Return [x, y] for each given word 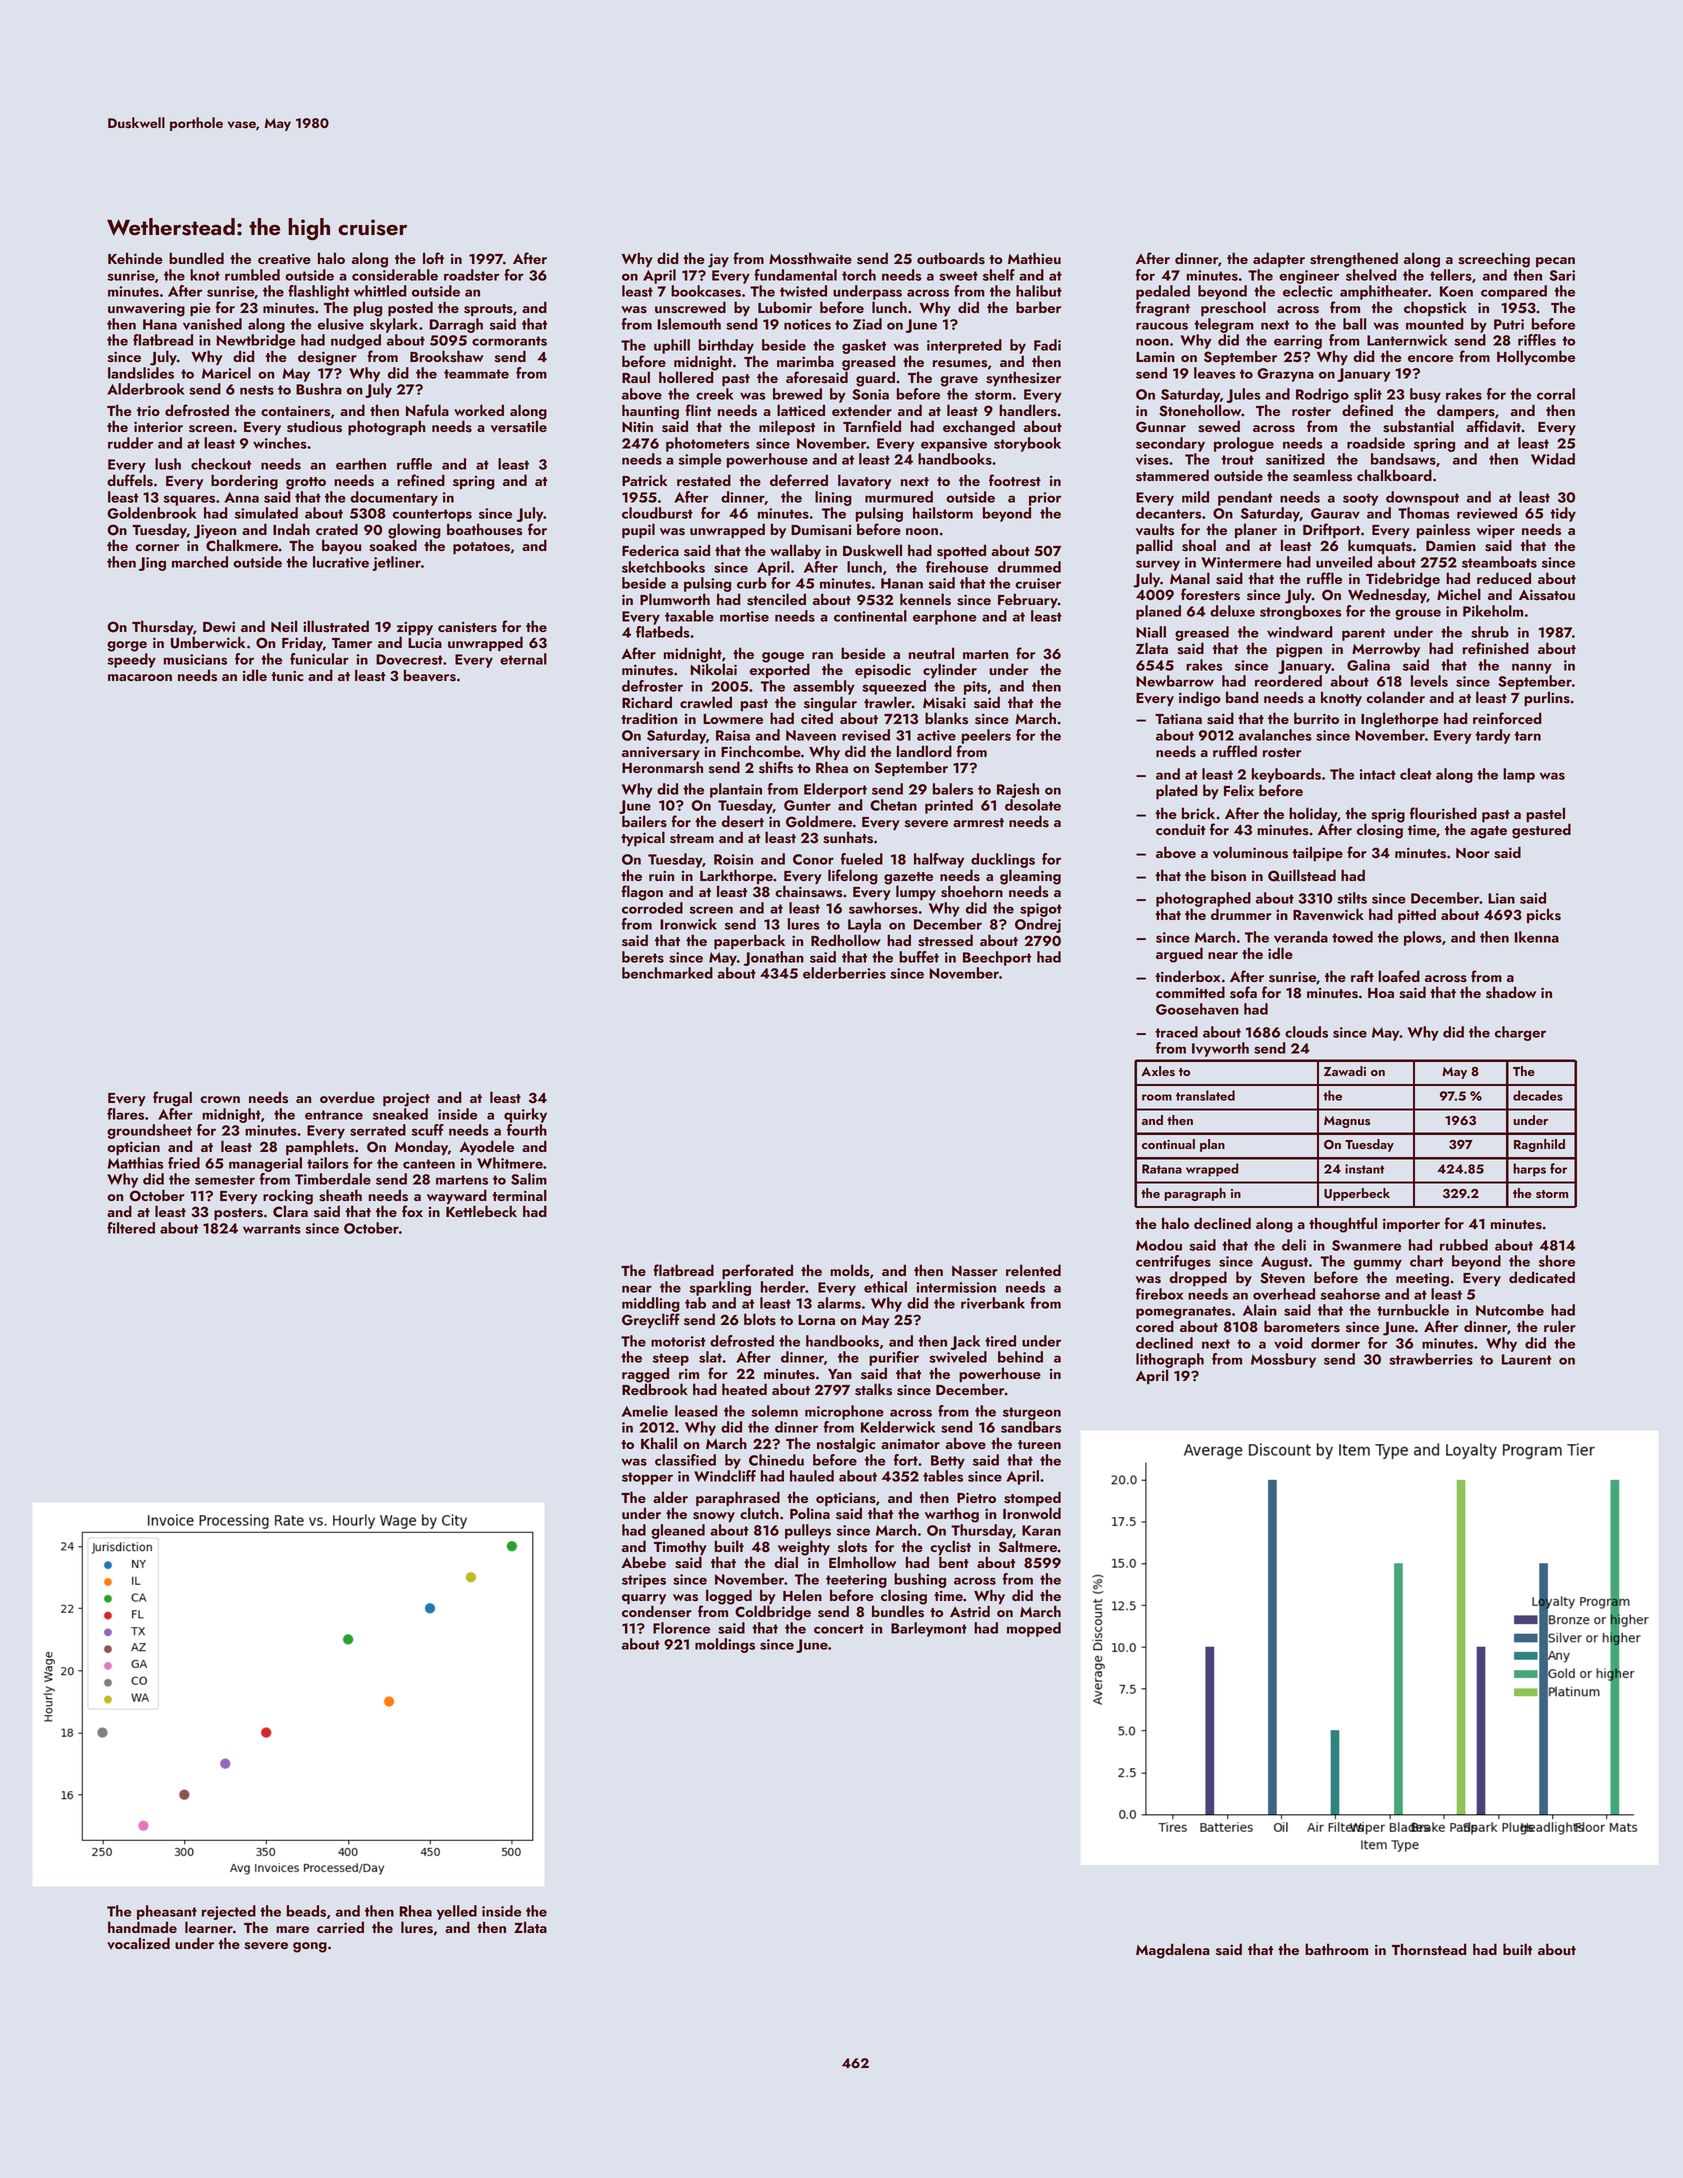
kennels [925, 599]
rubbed [1464, 1245]
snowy [714, 1517]
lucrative [341, 562]
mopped [1034, 1629]
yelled [457, 1912]
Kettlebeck [481, 1211]
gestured [1541, 831]
